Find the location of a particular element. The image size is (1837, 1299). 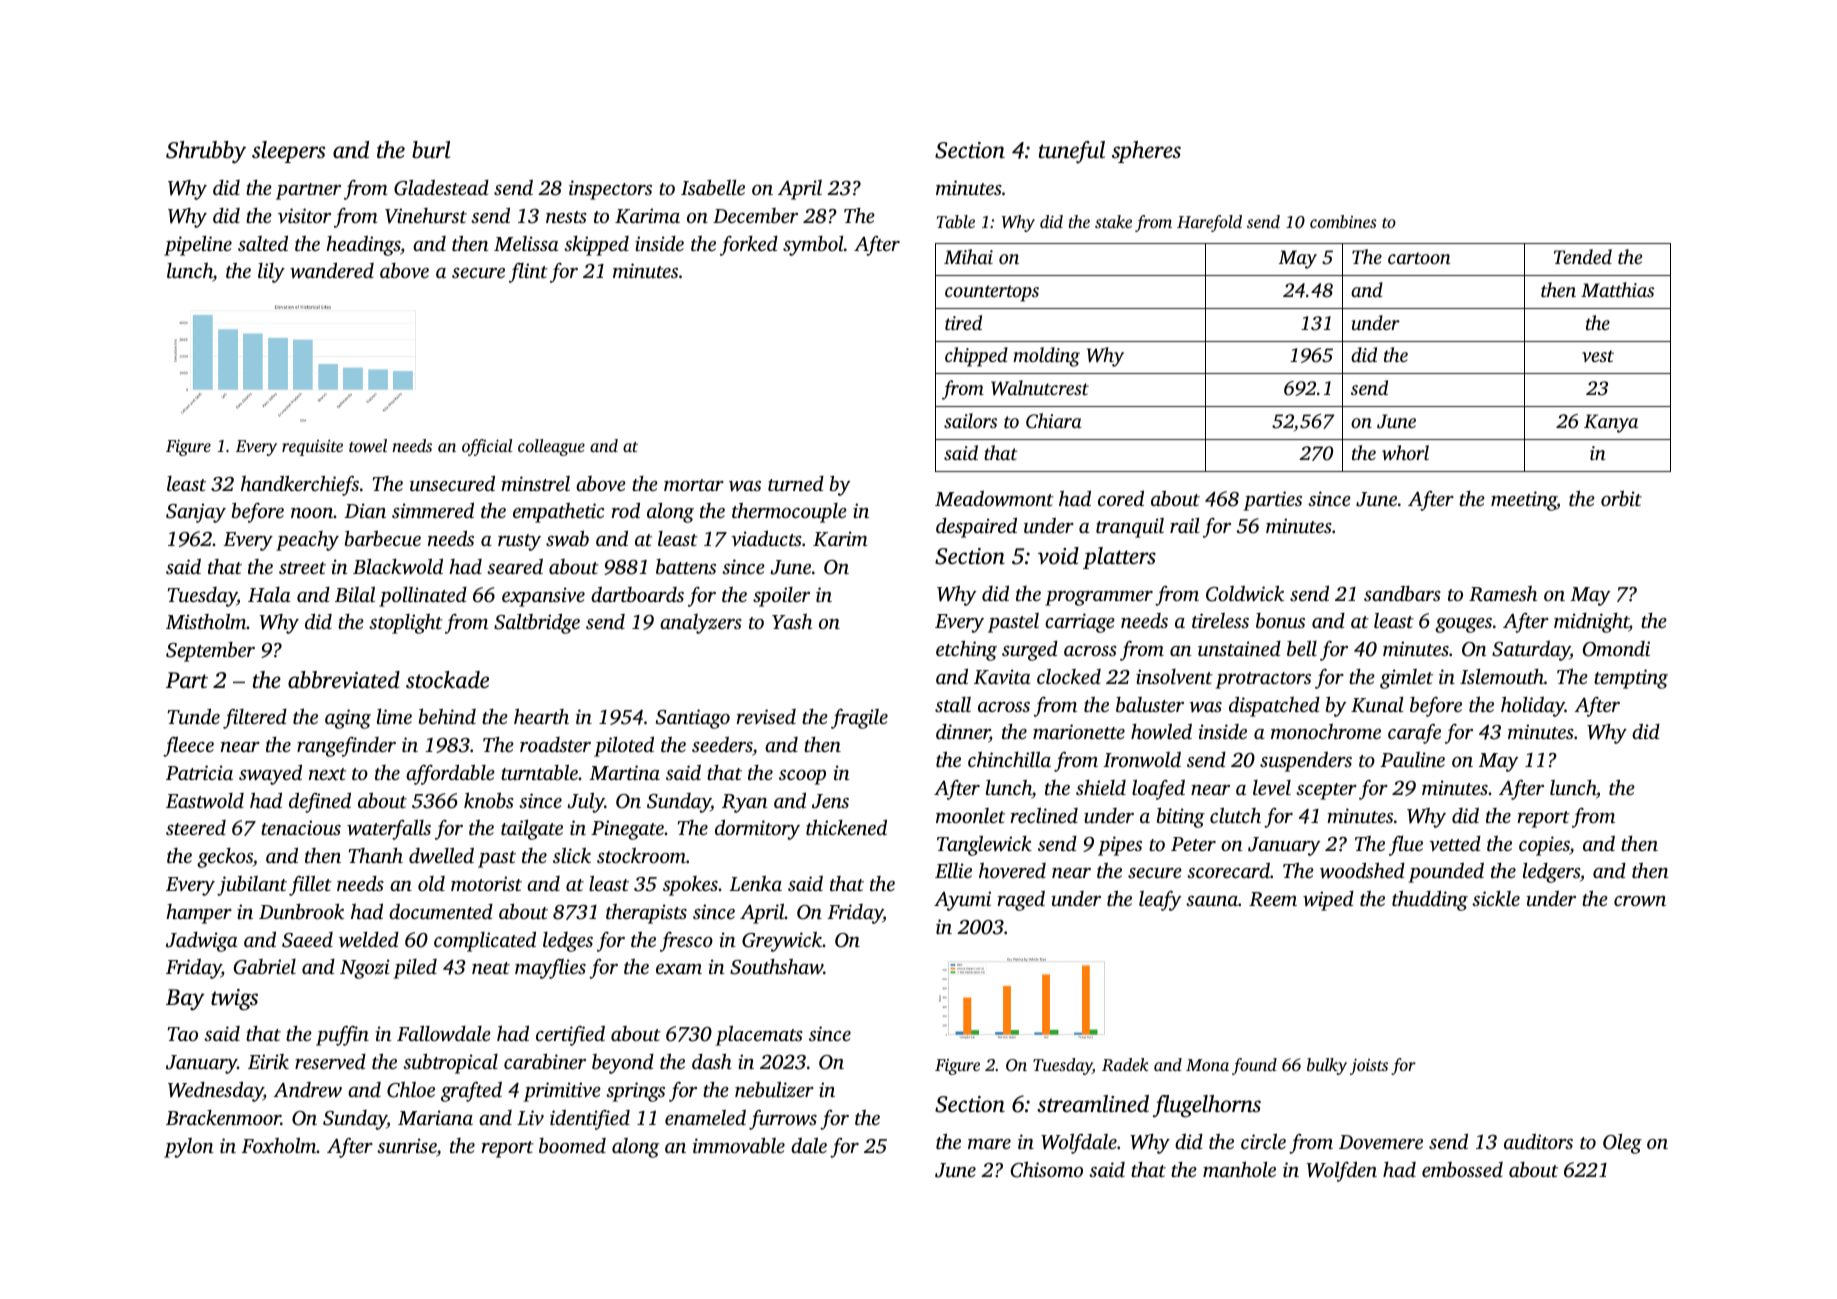

suspenders is located at coordinates (1306, 762).
